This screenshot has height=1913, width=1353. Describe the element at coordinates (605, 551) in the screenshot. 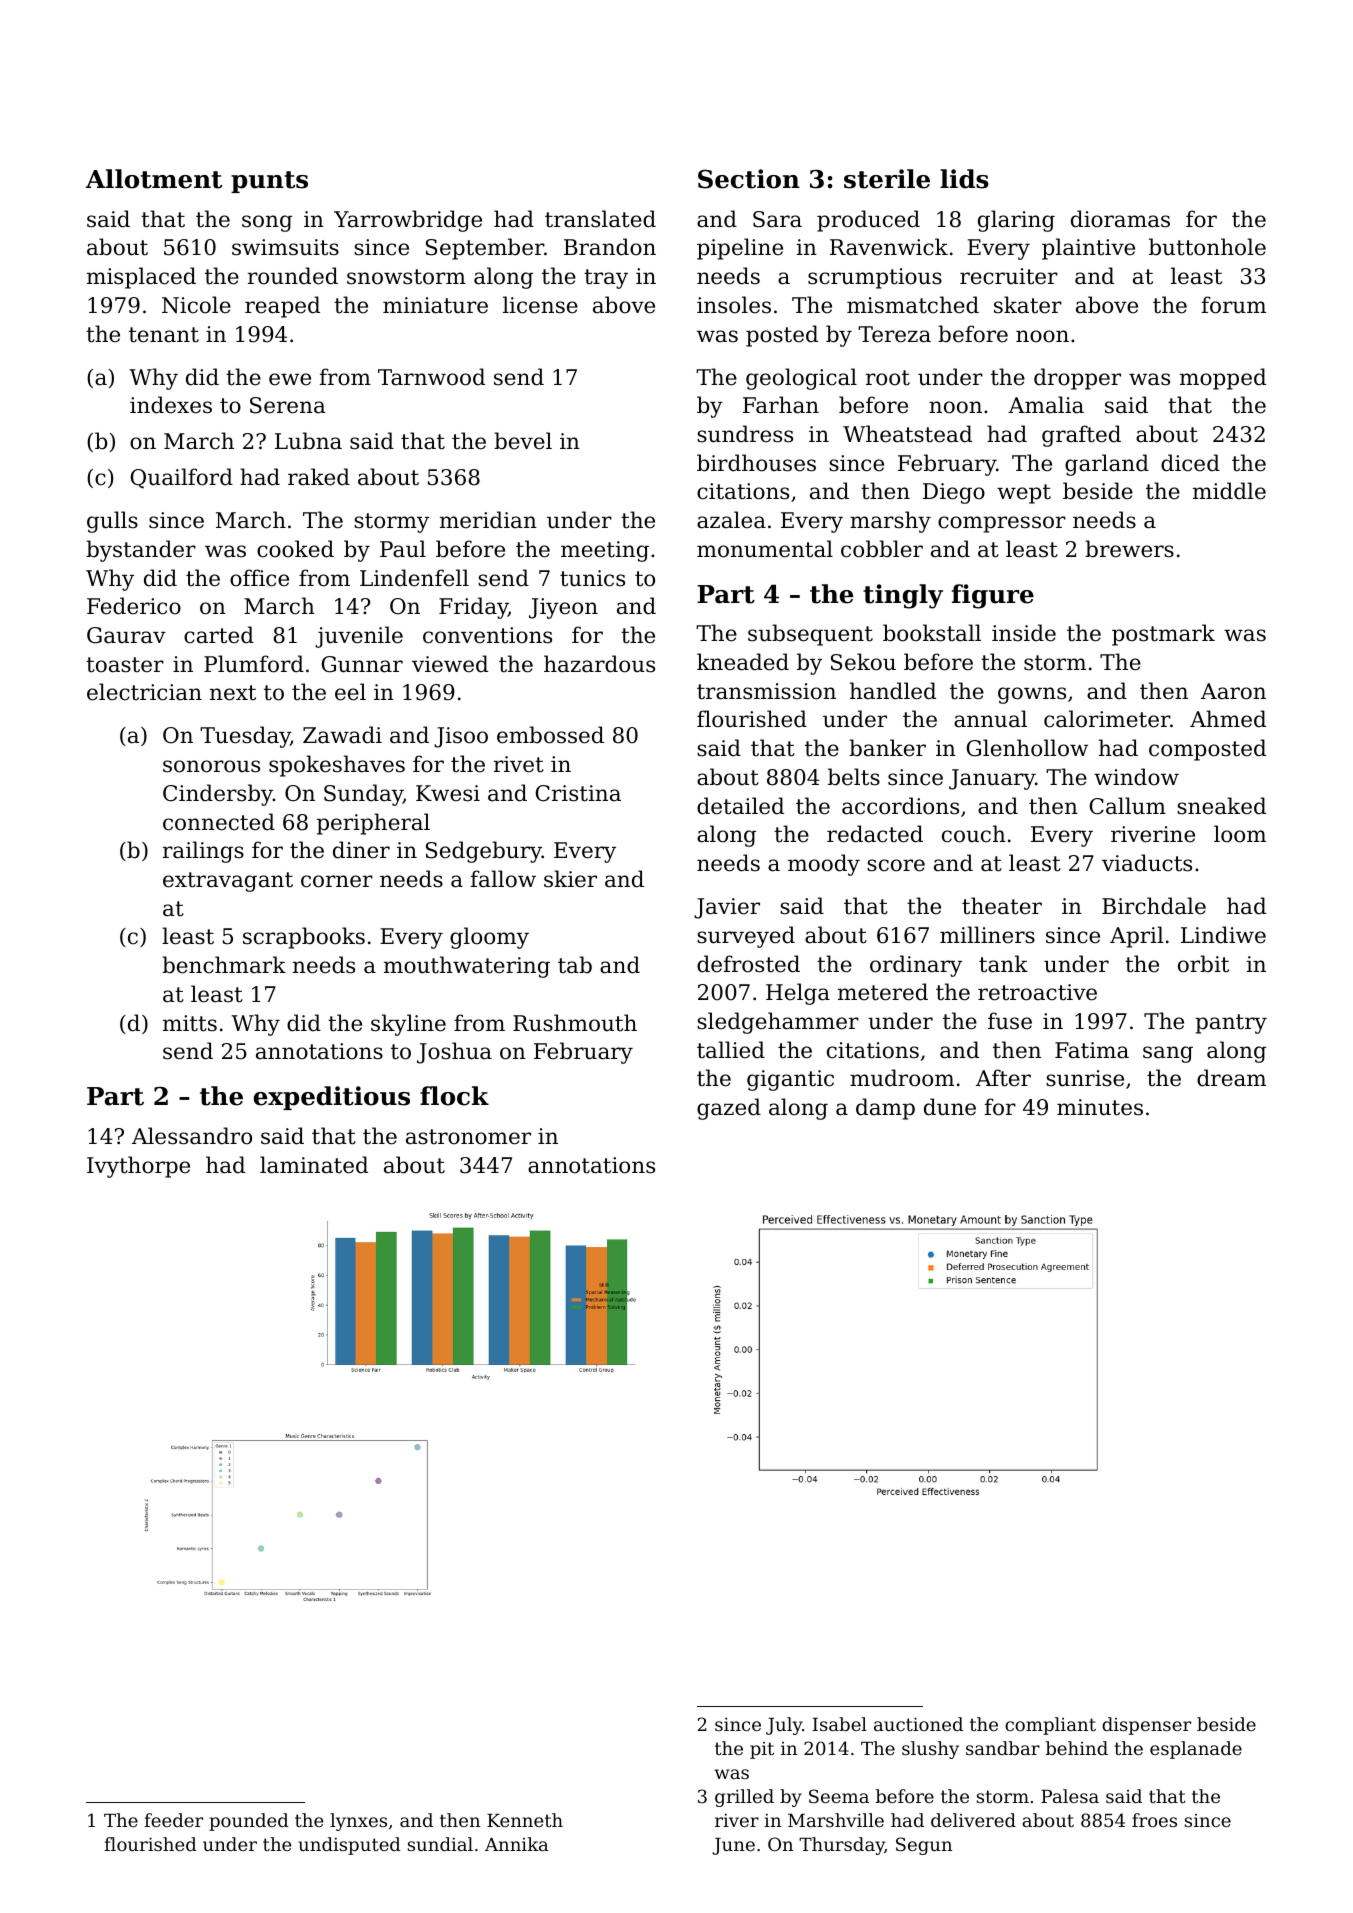

I see `meeting` at that location.
